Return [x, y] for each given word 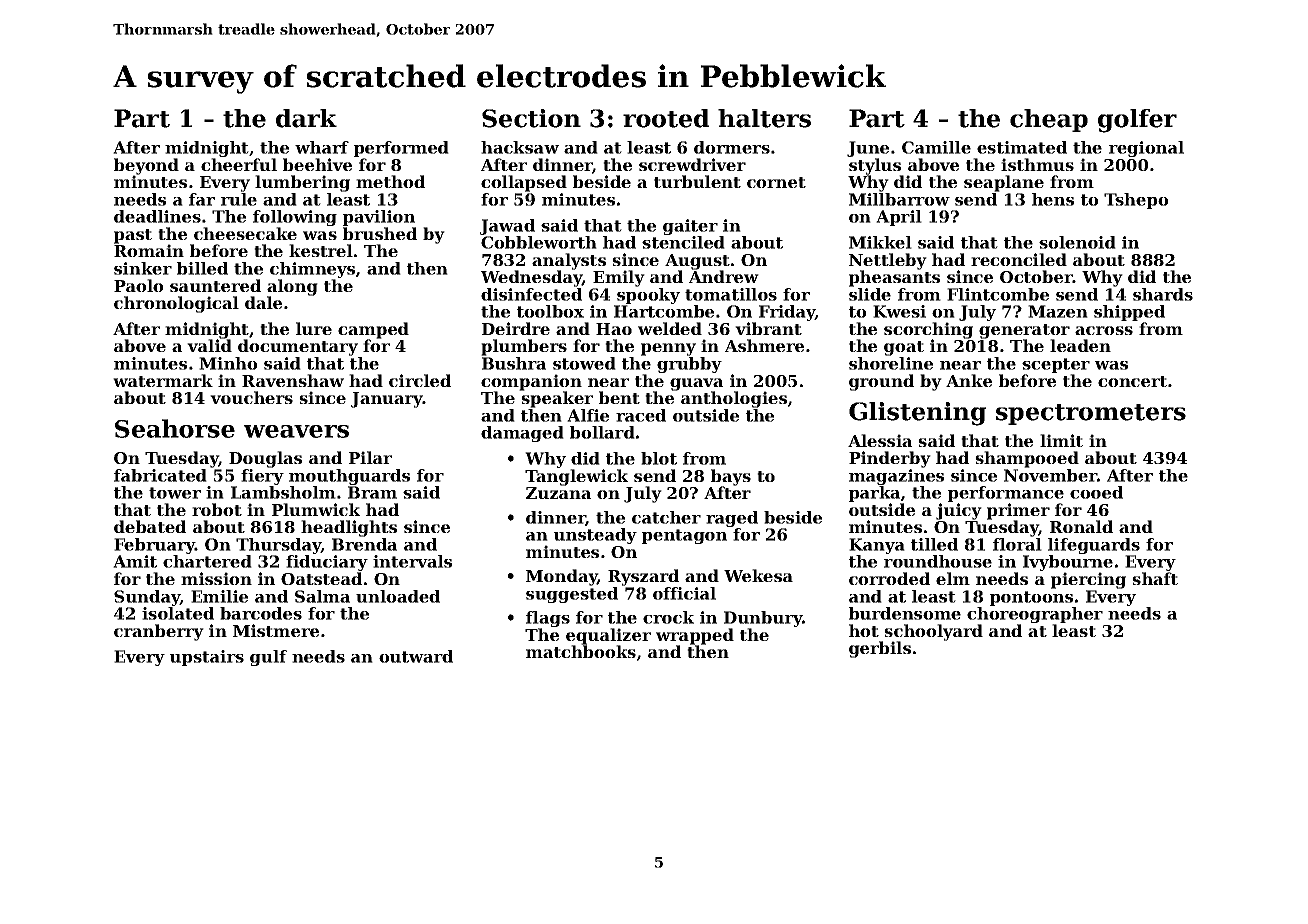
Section [531, 118]
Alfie [588, 415]
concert [1132, 381]
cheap [1049, 120]
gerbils [880, 649]
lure [314, 328]
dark [306, 118]
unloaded [398, 596]
